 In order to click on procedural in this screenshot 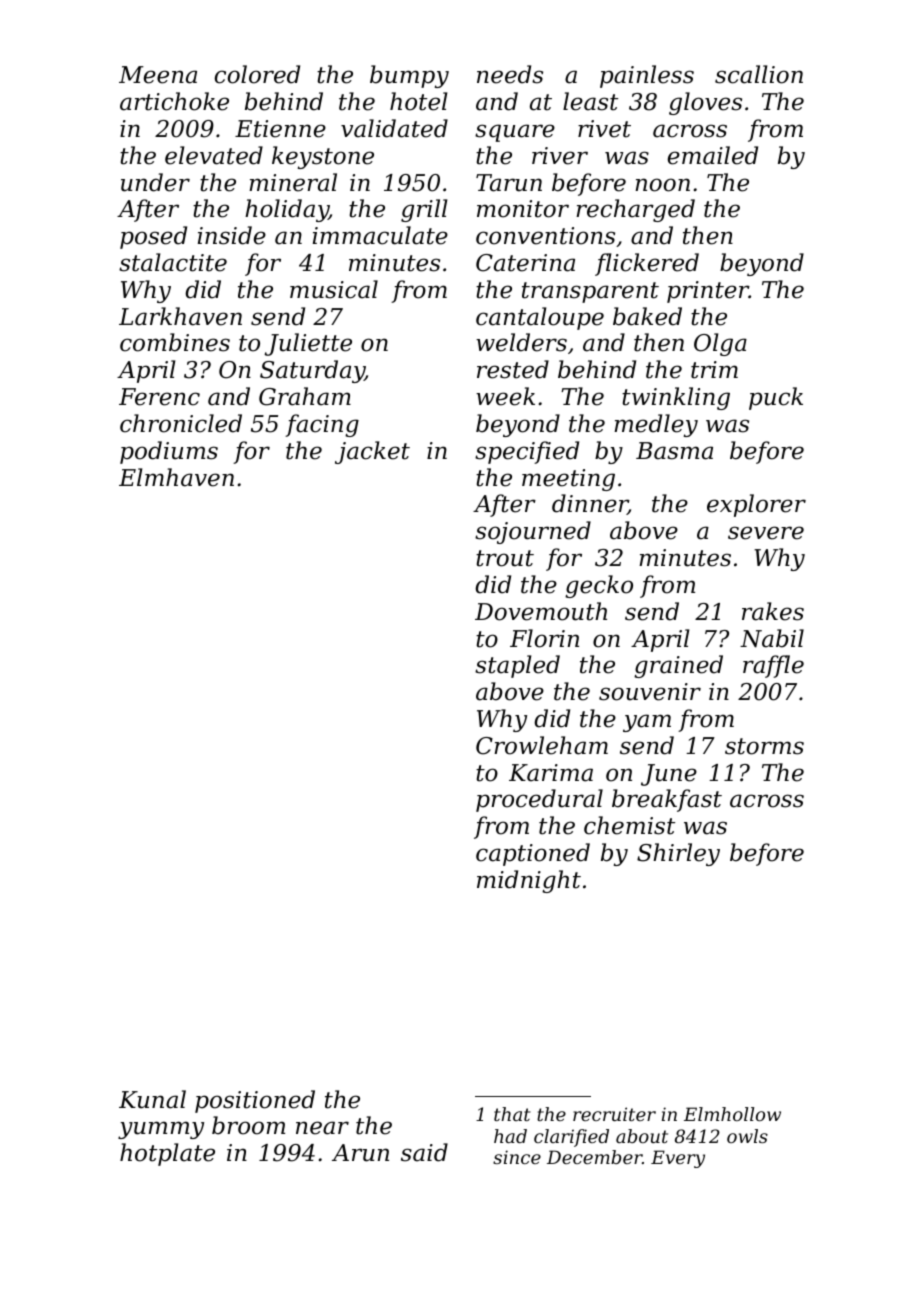, I will do `click(539, 800)`.
